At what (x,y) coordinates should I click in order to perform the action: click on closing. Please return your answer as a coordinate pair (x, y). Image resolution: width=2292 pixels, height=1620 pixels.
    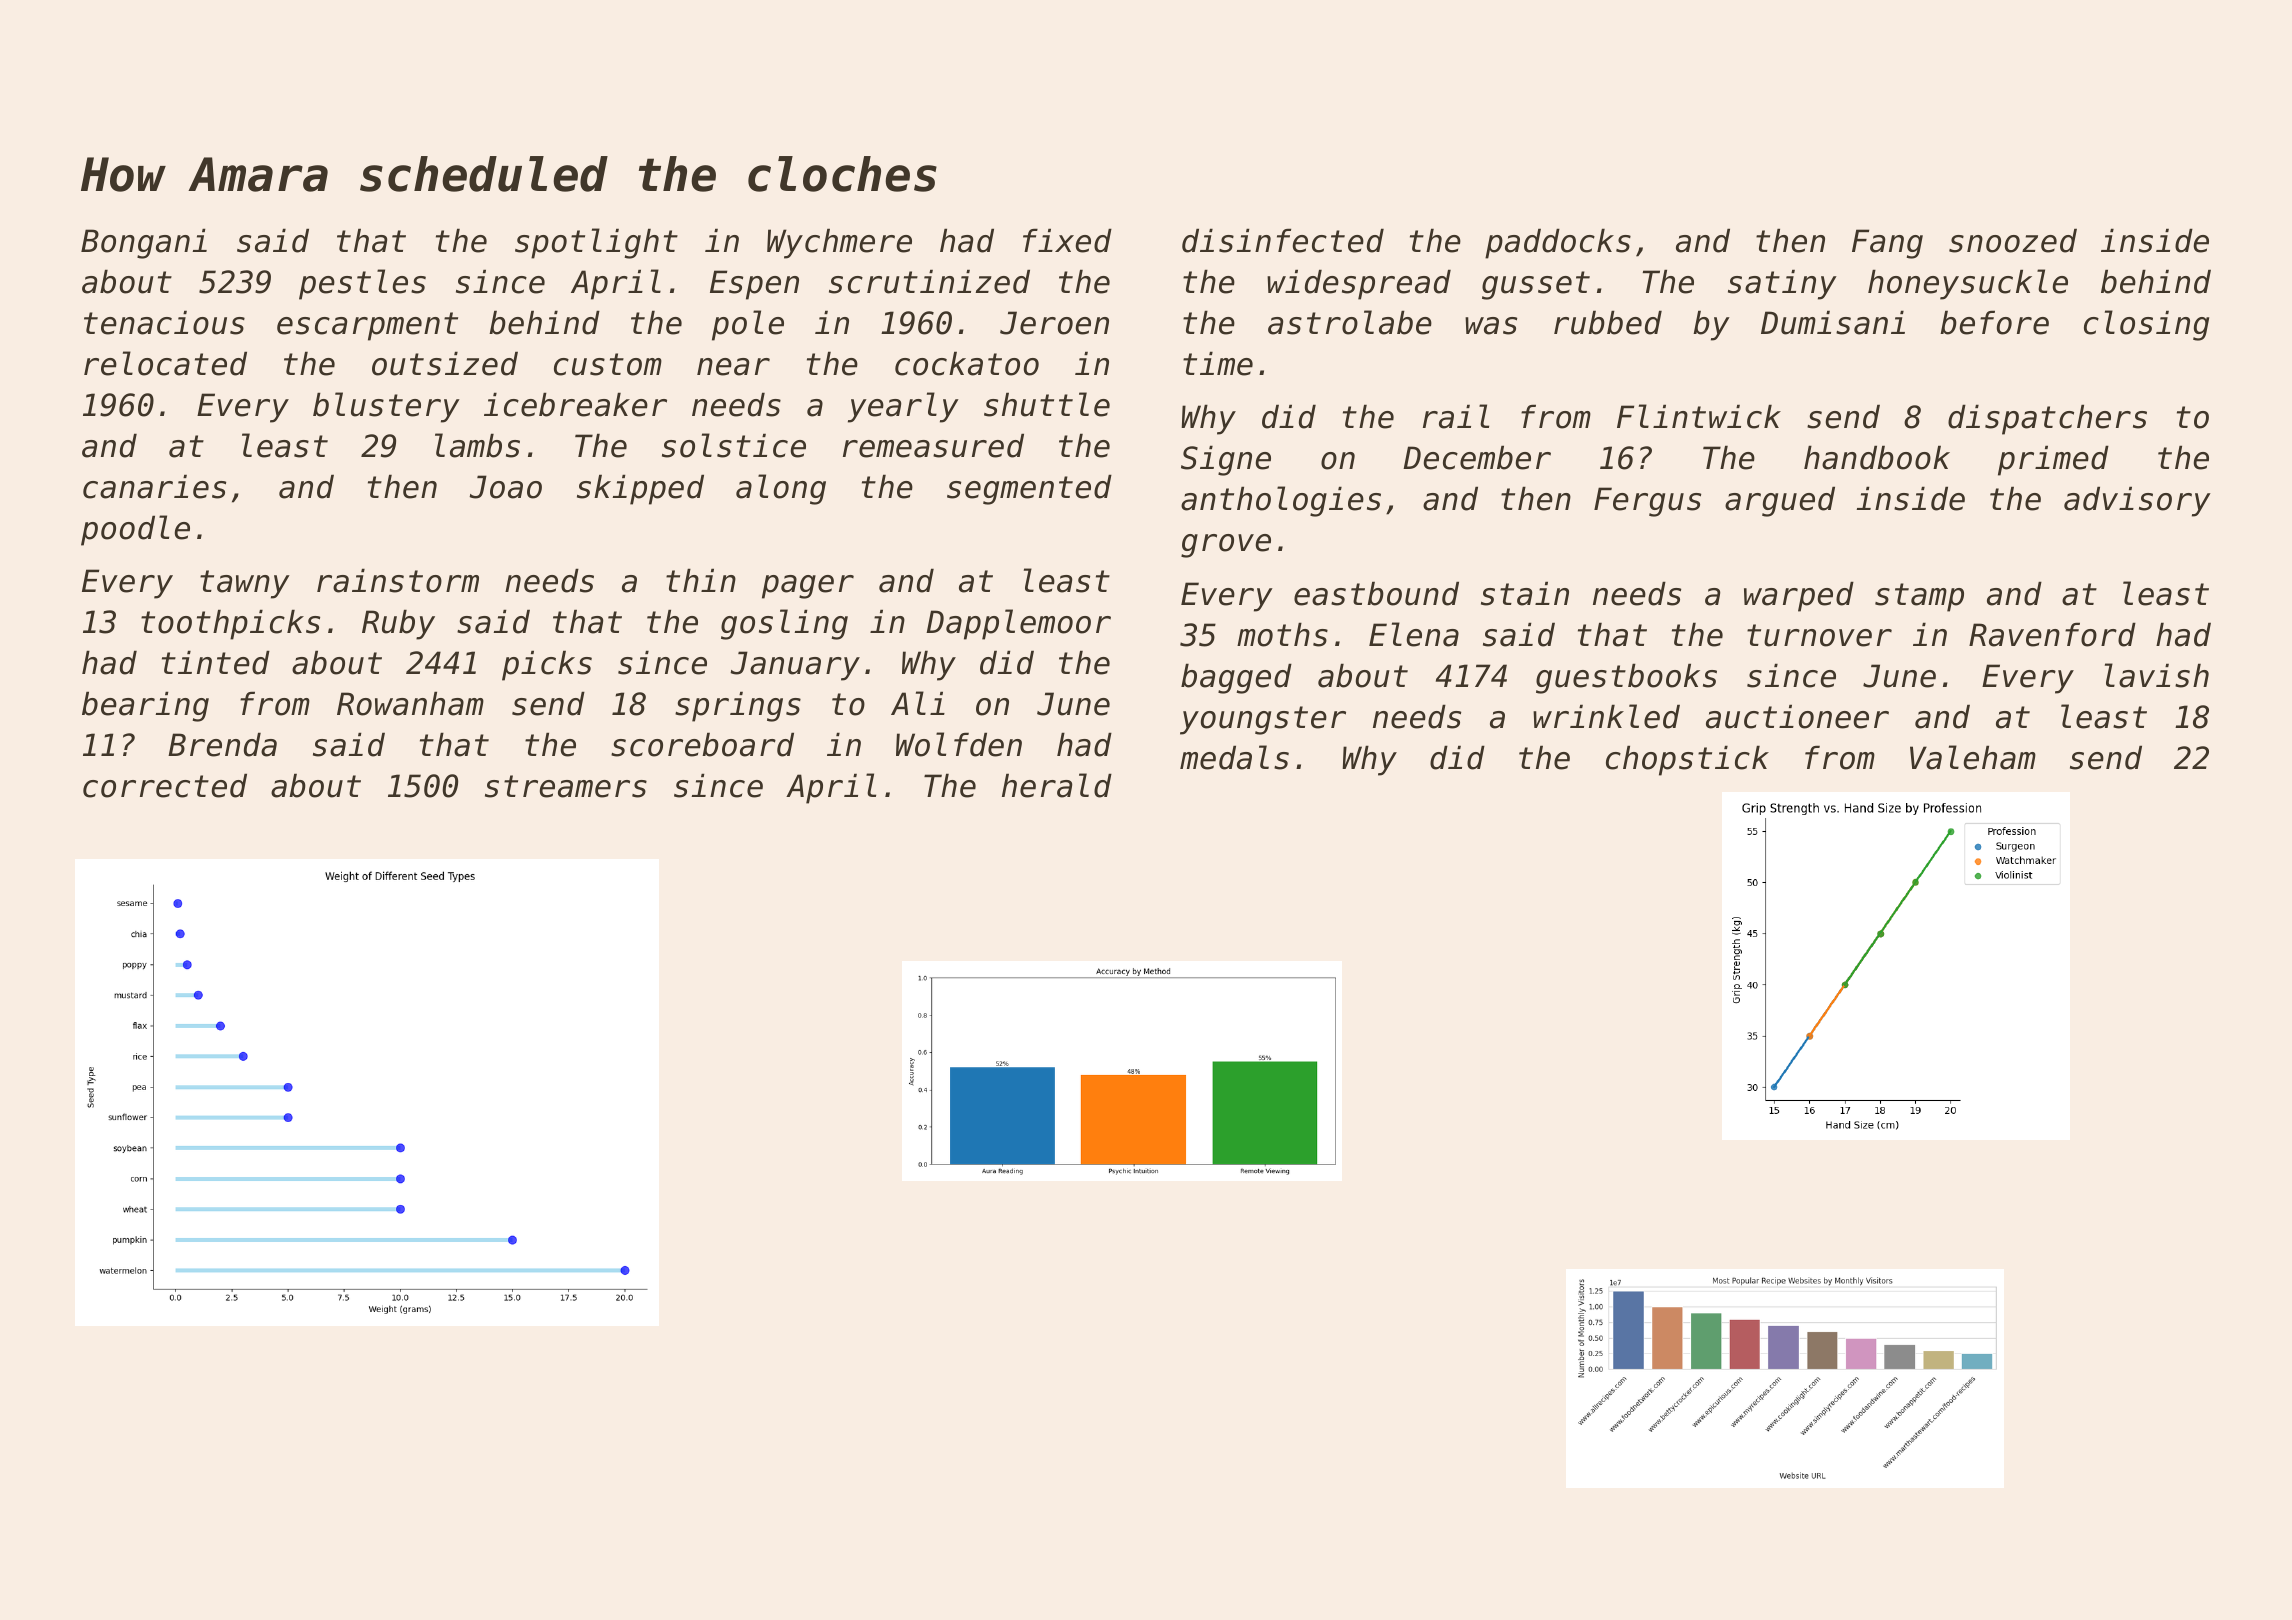
    Looking at the image, I should click on (2146, 325).
